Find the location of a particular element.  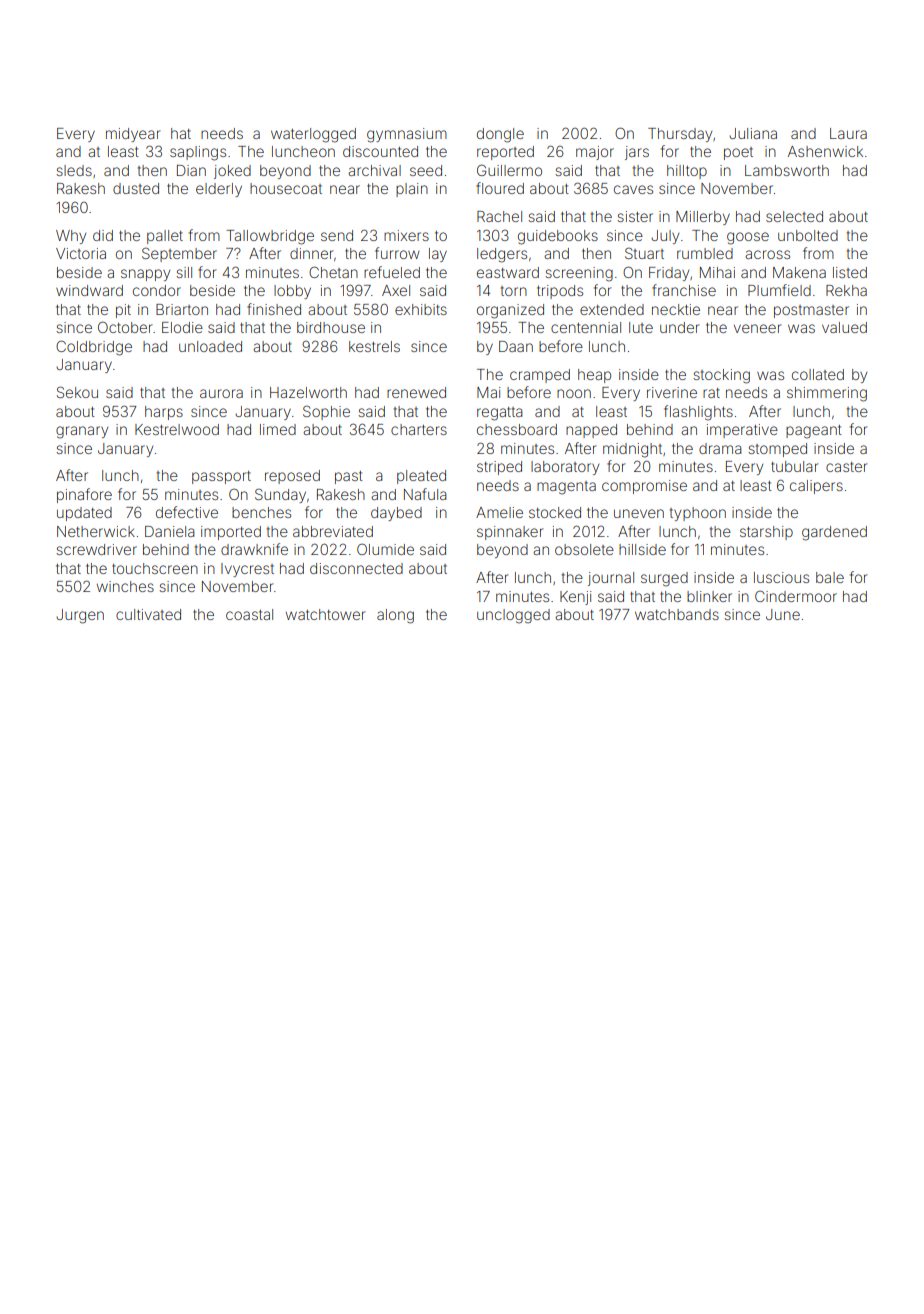

finished is located at coordinates (274, 309).
